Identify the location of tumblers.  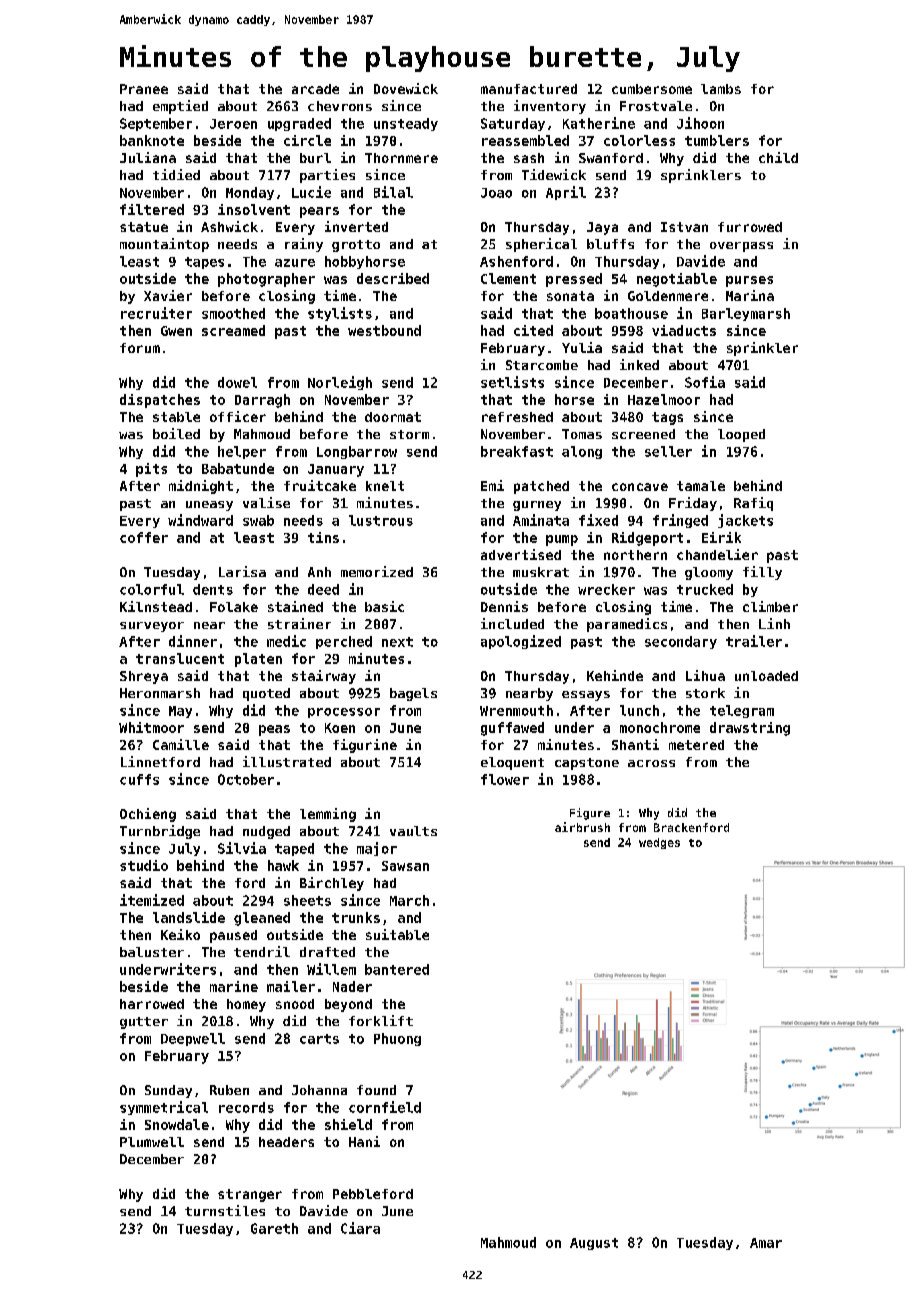
(717, 140).
